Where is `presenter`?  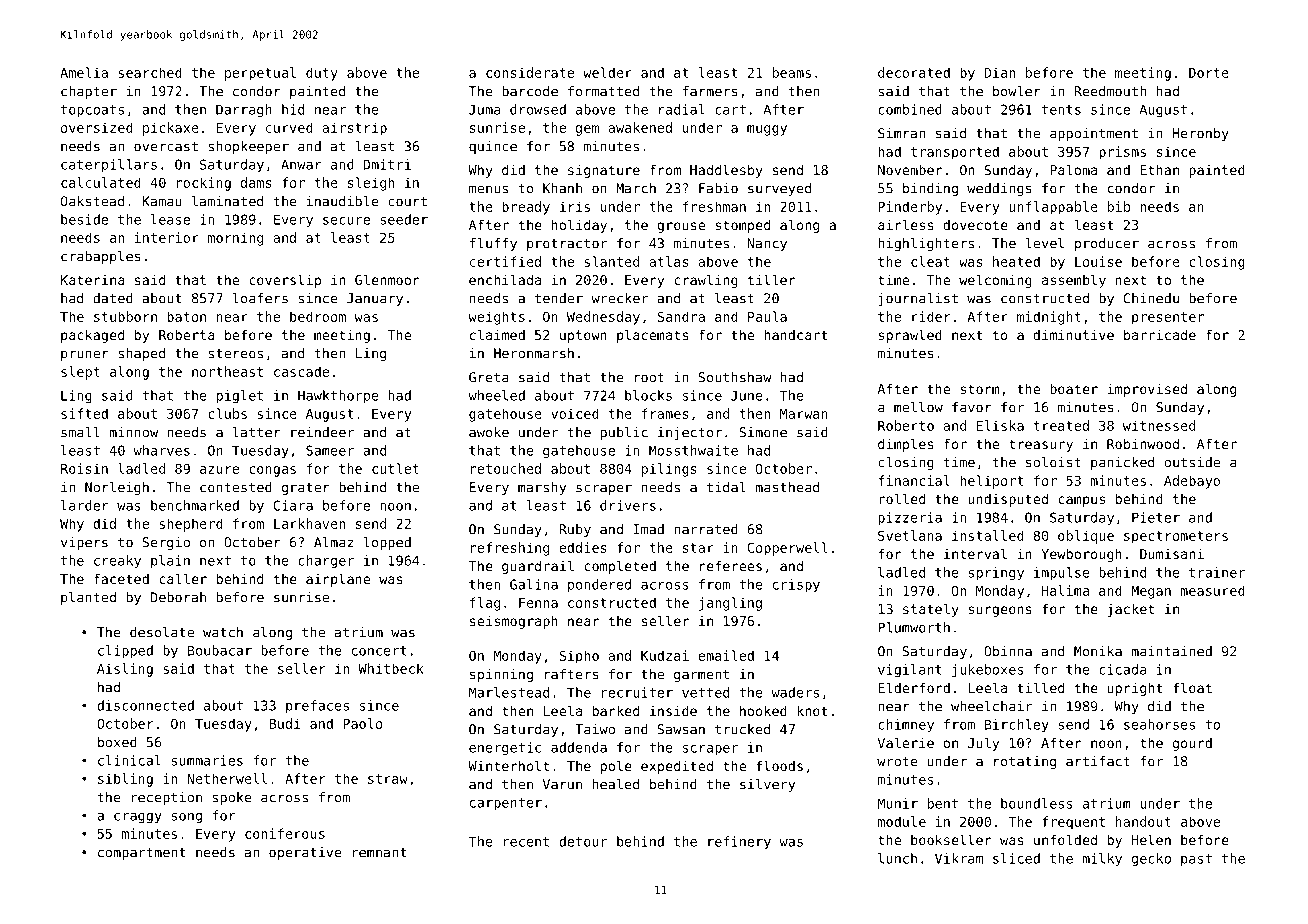 presenter is located at coordinates (1168, 318).
